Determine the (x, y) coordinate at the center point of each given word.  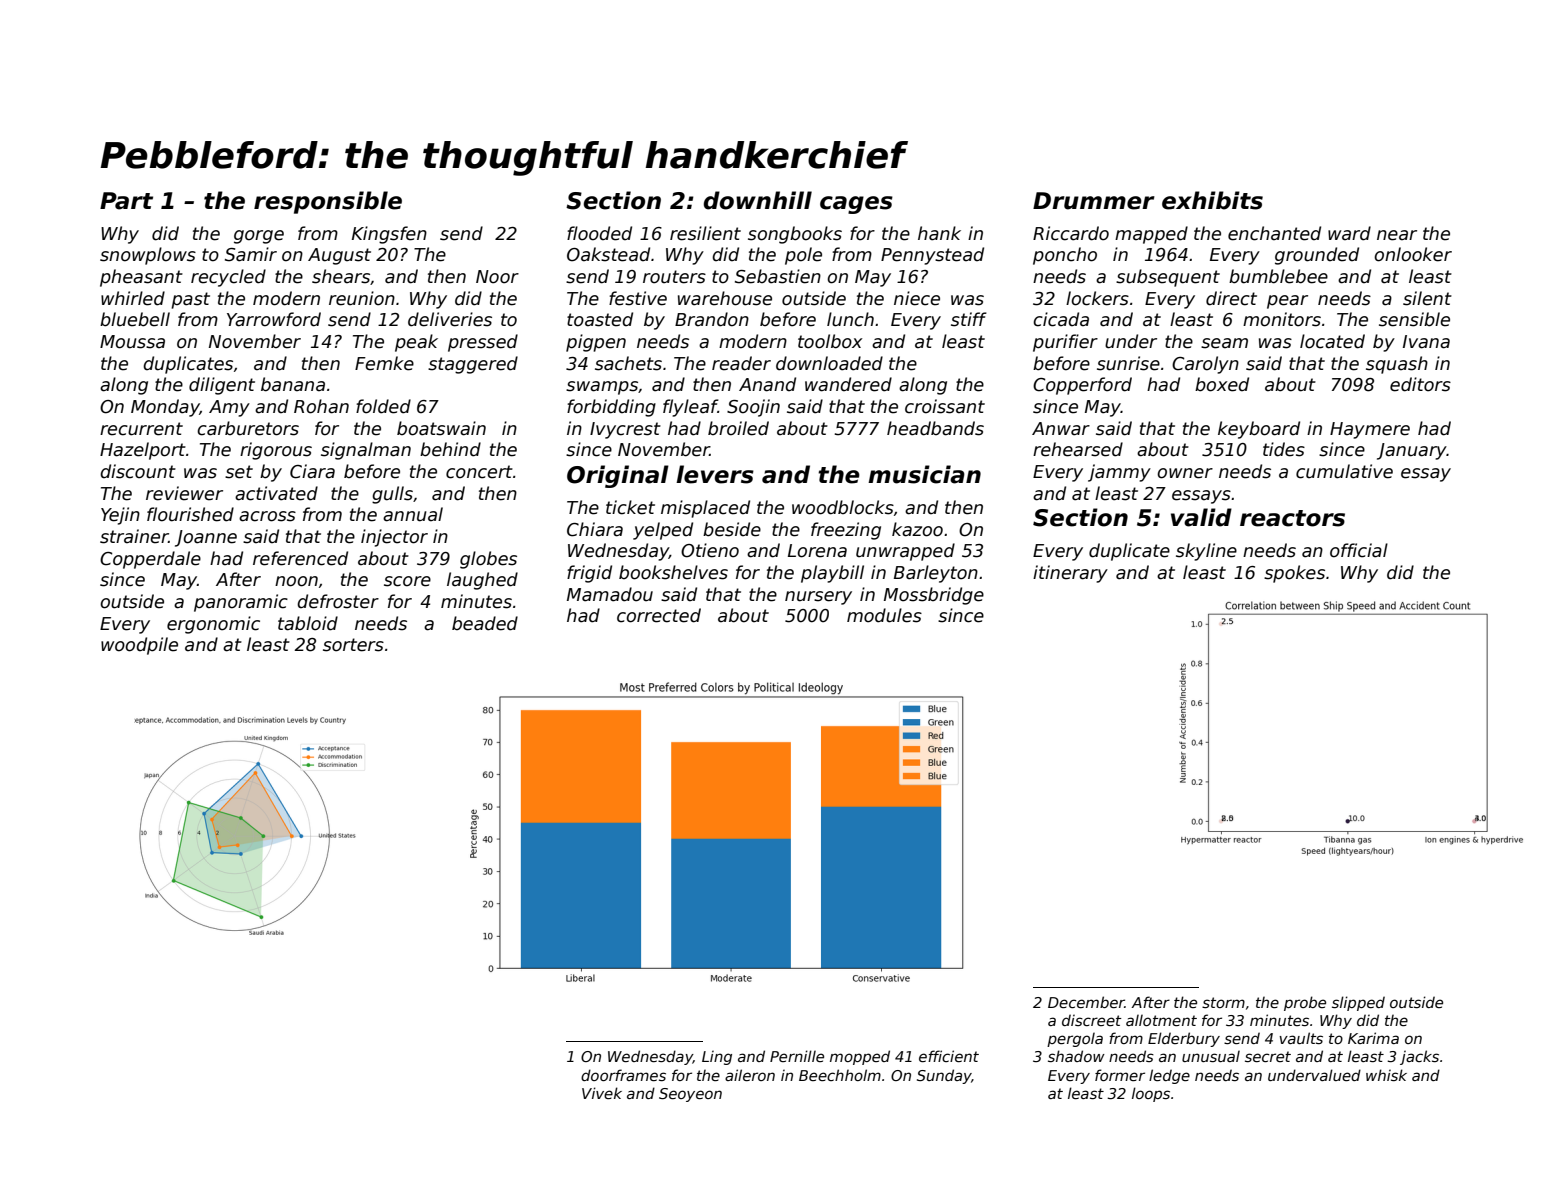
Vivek (602, 1093)
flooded (599, 233)
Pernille (797, 1056)
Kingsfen (389, 235)
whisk (1386, 1075)
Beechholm (840, 1075)
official (1359, 550)
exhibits (1212, 200)
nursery (818, 598)
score (407, 581)
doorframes (623, 1075)
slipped (1358, 1003)
